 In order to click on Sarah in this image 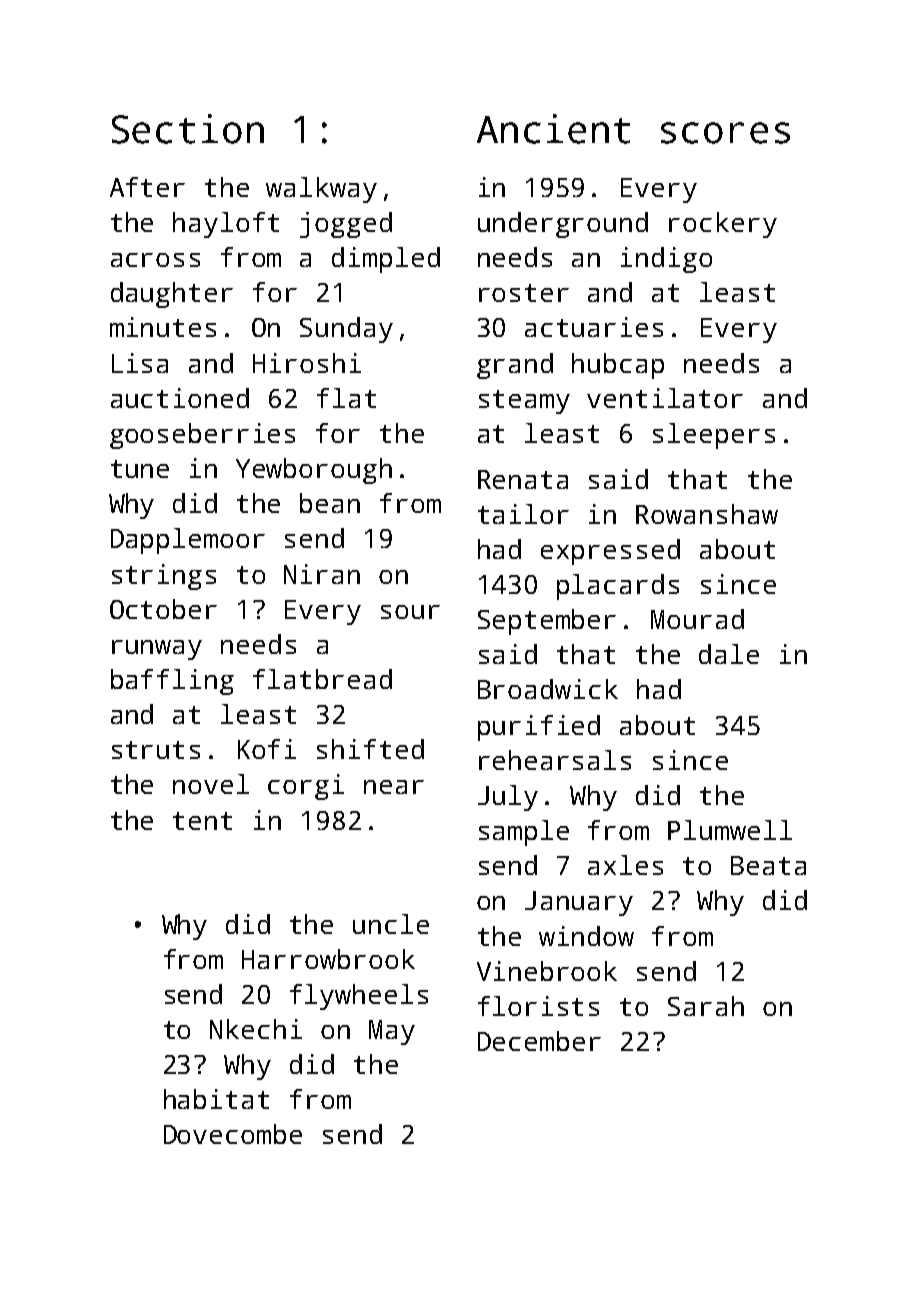, I will do `click(706, 1006)`.
